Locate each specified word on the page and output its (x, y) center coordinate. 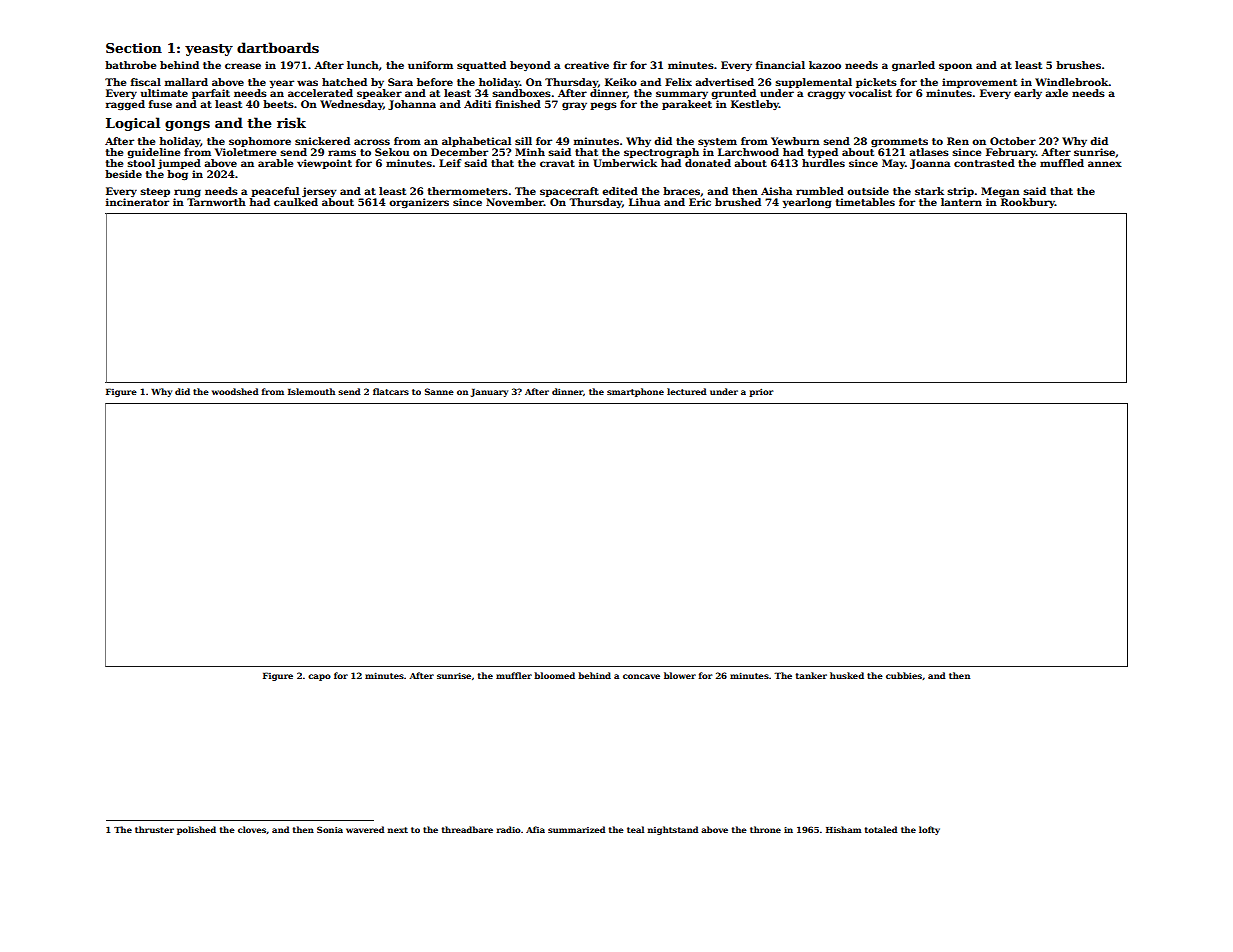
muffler (514, 675)
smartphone (635, 392)
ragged (125, 105)
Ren (958, 141)
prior (761, 392)
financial (780, 65)
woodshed (235, 391)
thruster (154, 829)
